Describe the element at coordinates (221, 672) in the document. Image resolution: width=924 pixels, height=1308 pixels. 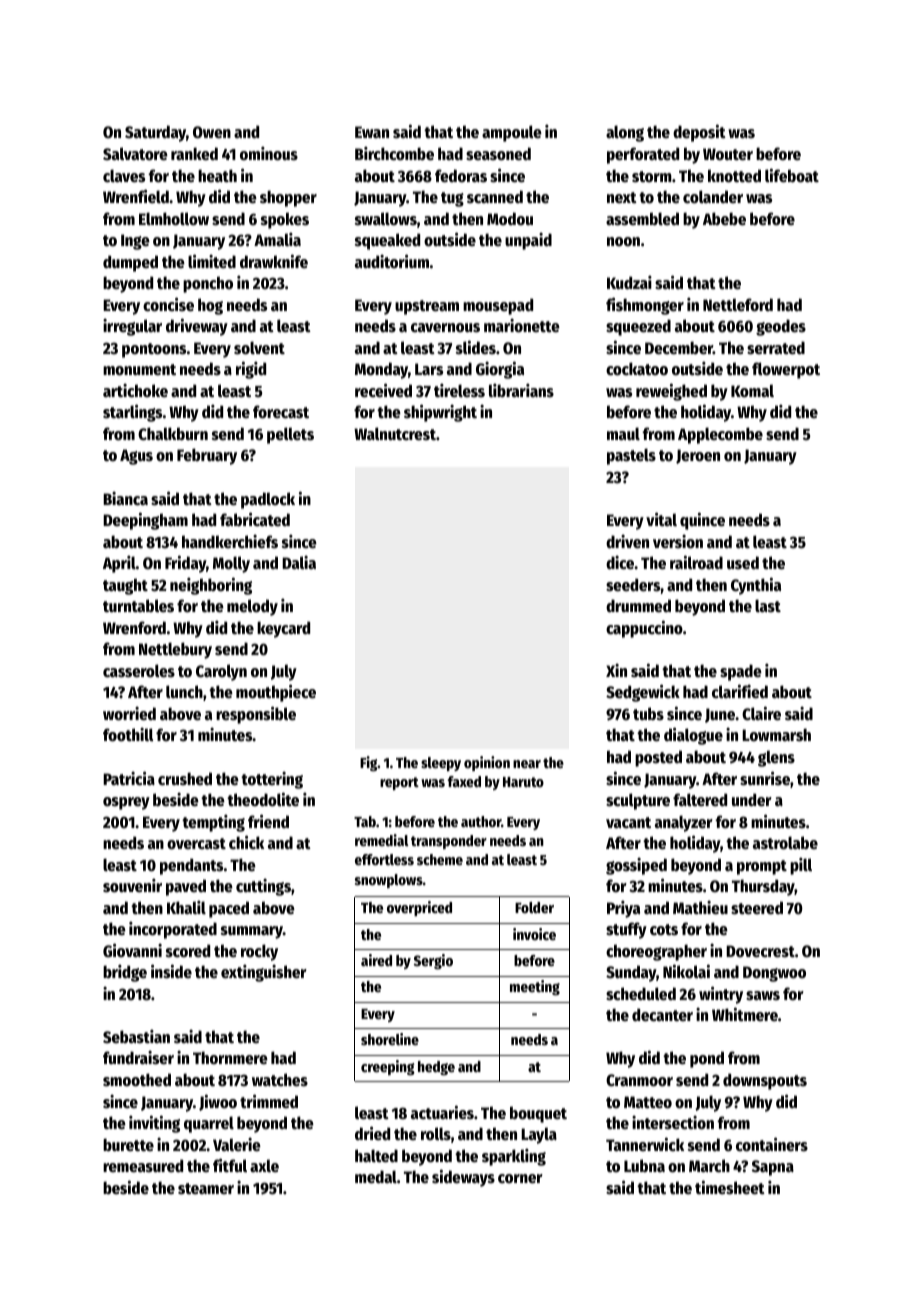
I see `Carolyn` at that location.
